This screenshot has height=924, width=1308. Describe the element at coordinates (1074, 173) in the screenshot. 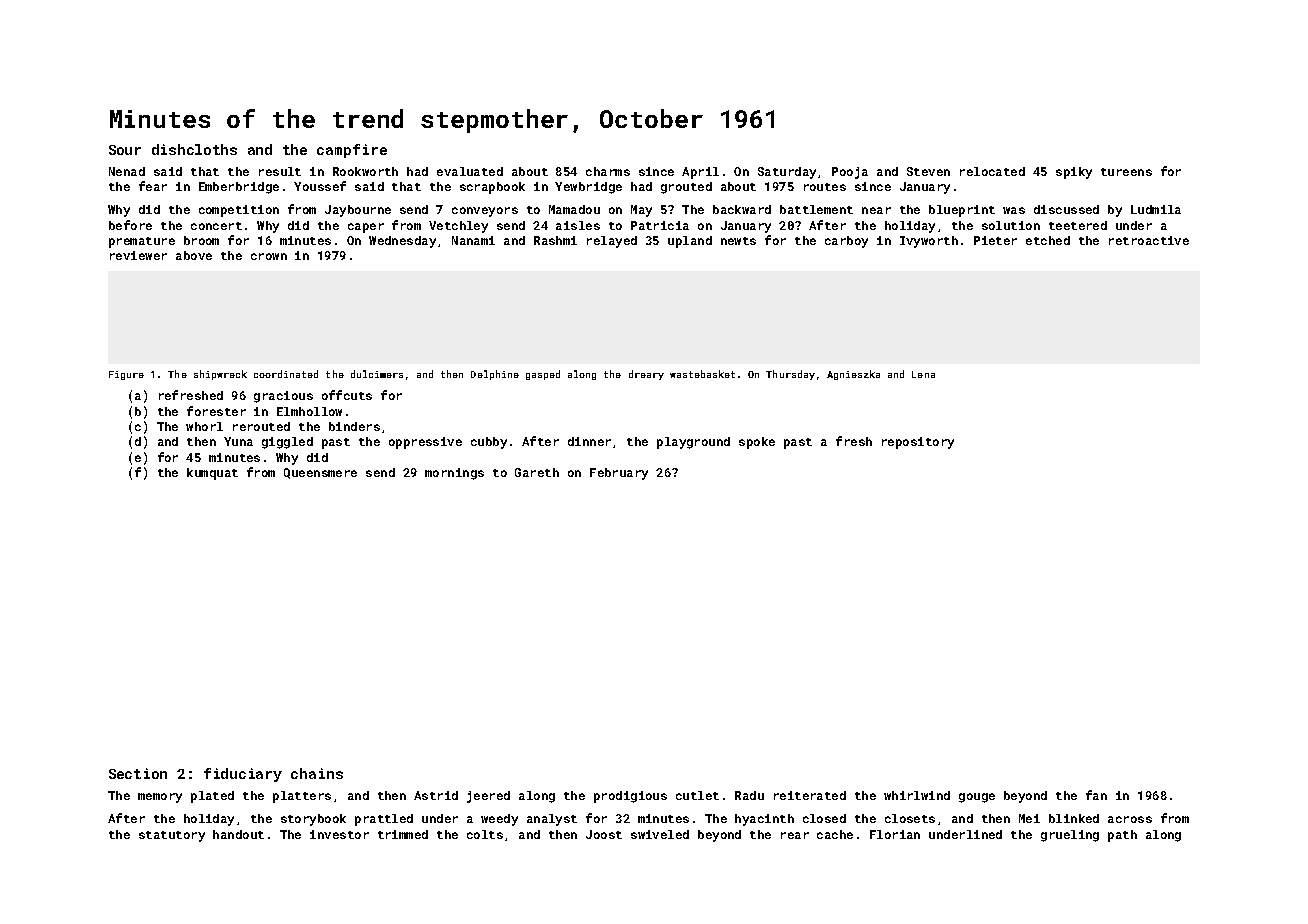

I see `spiky` at that location.
